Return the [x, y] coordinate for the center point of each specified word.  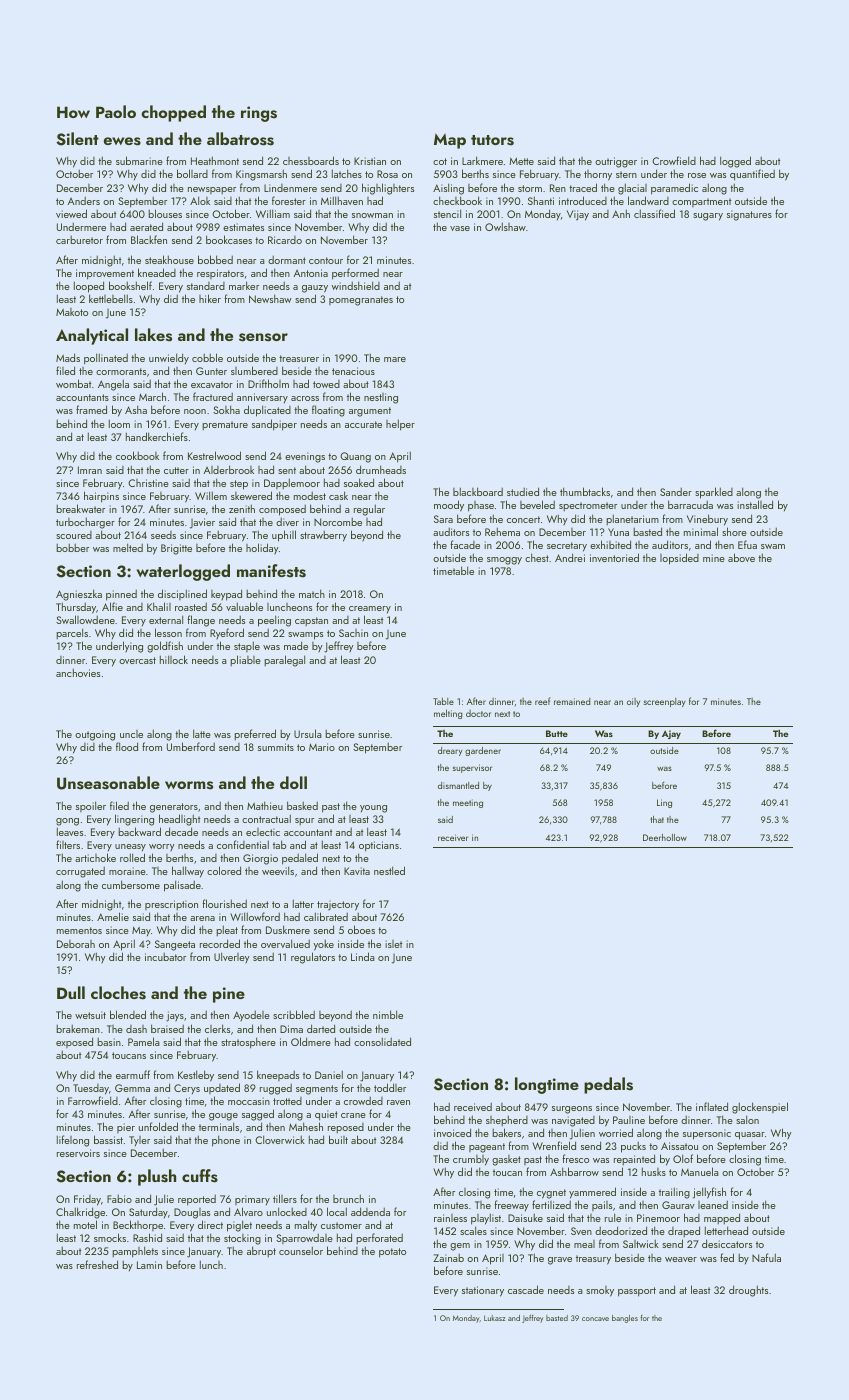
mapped [722, 1218]
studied [523, 491]
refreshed [97, 1264]
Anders [84, 201]
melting [448, 714]
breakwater [80, 508]
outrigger [616, 162]
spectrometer [588, 506]
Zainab [448, 1258]
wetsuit [90, 1015]
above [741, 557]
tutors [492, 140]
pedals [608, 1085]
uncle [131, 734]
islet [393, 944]
